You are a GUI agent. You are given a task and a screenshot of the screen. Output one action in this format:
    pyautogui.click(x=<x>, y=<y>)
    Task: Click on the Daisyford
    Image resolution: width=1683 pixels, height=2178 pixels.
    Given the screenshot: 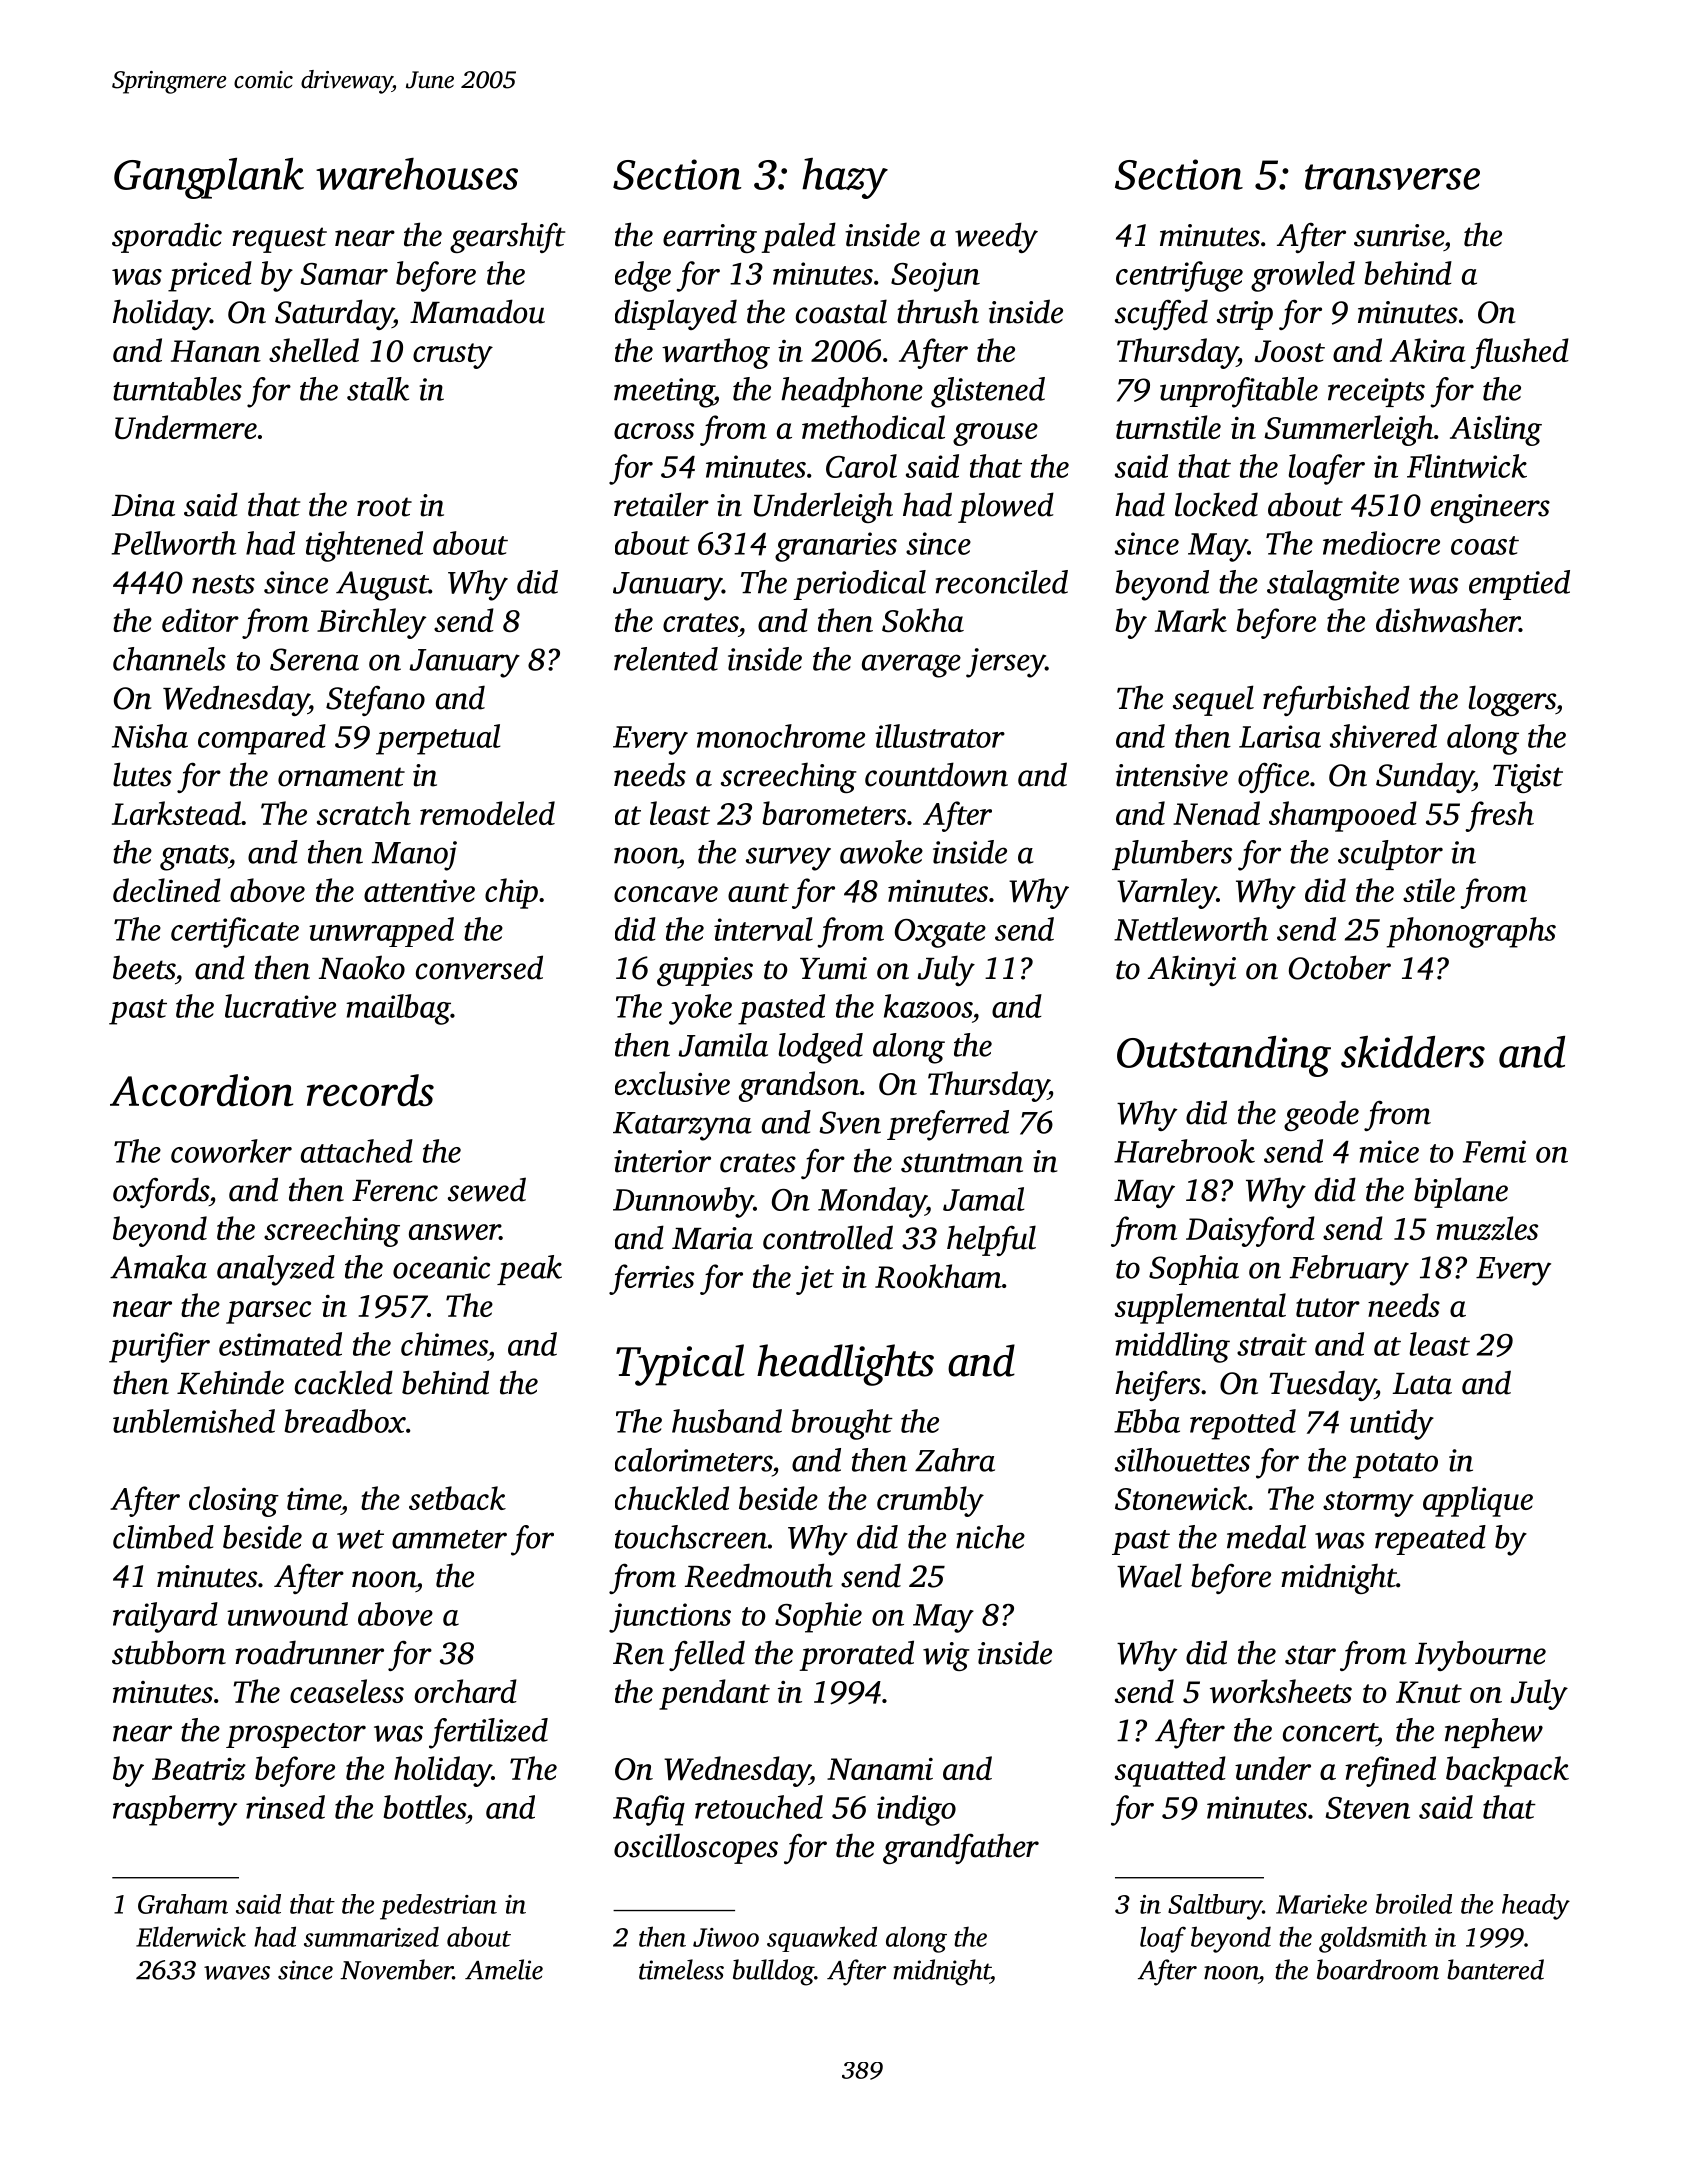 What is the action you would take?
    pyautogui.click(x=1250, y=1231)
